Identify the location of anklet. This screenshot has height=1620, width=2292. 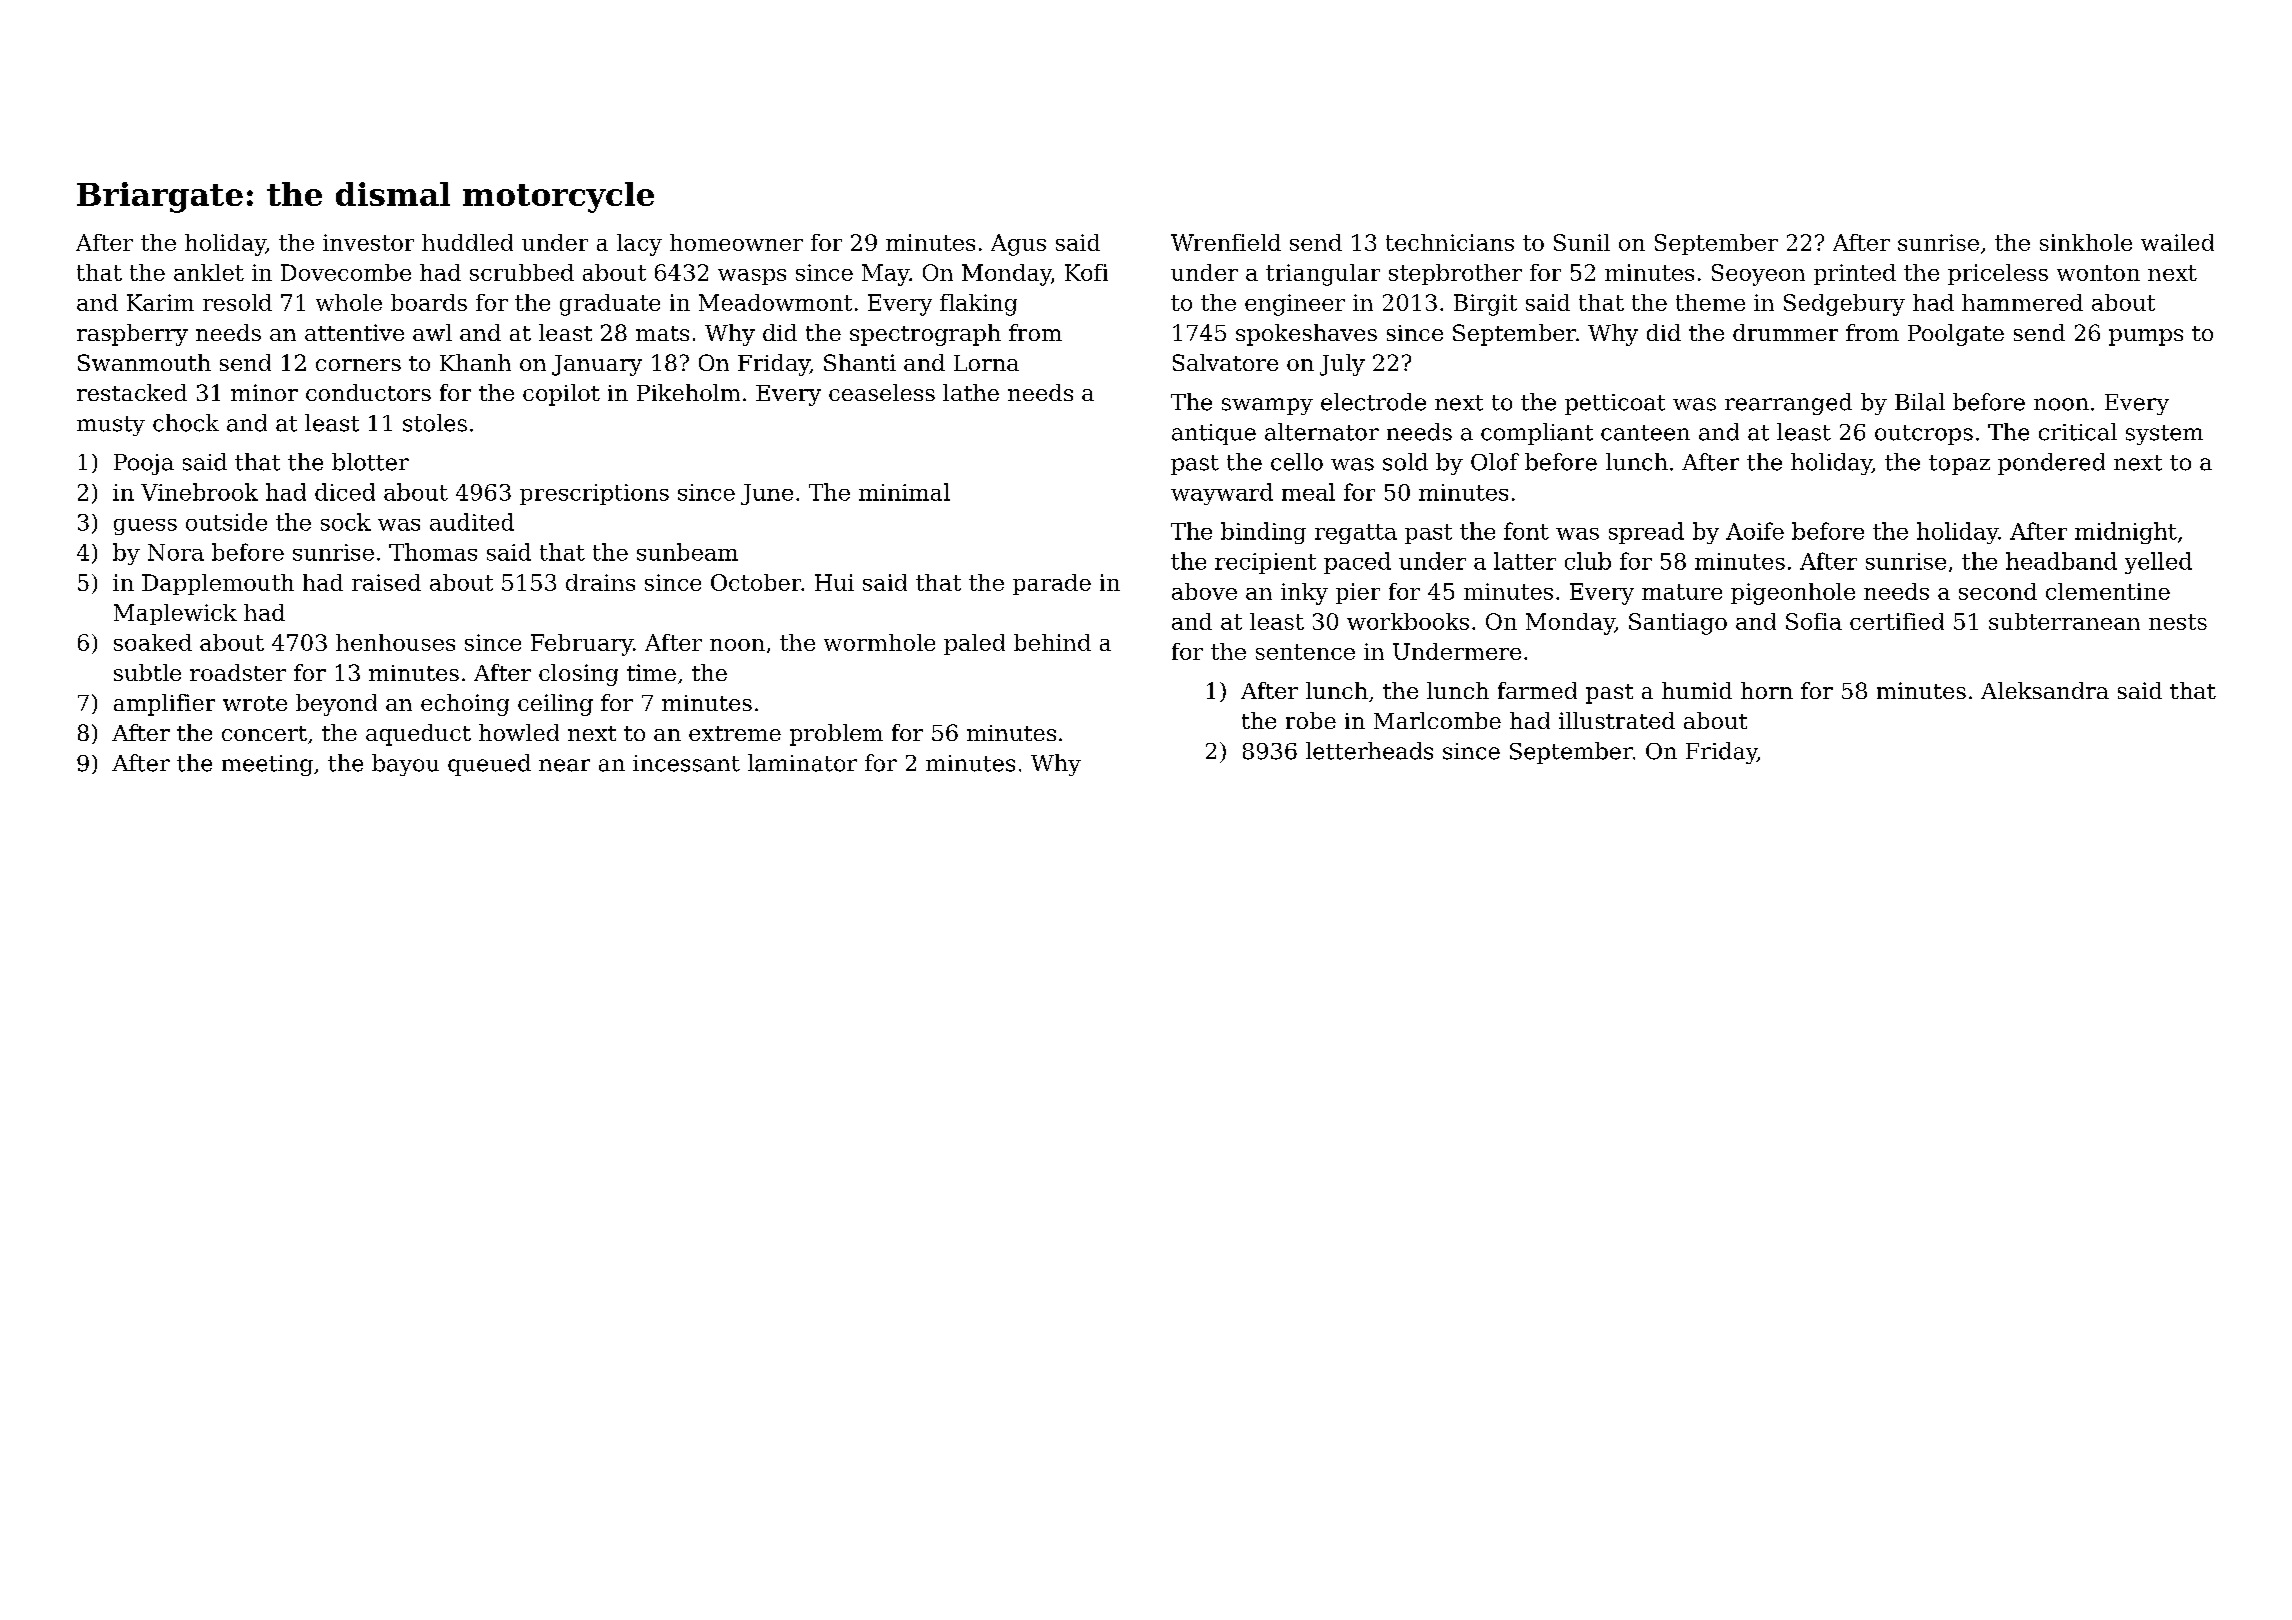
(209, 272).
